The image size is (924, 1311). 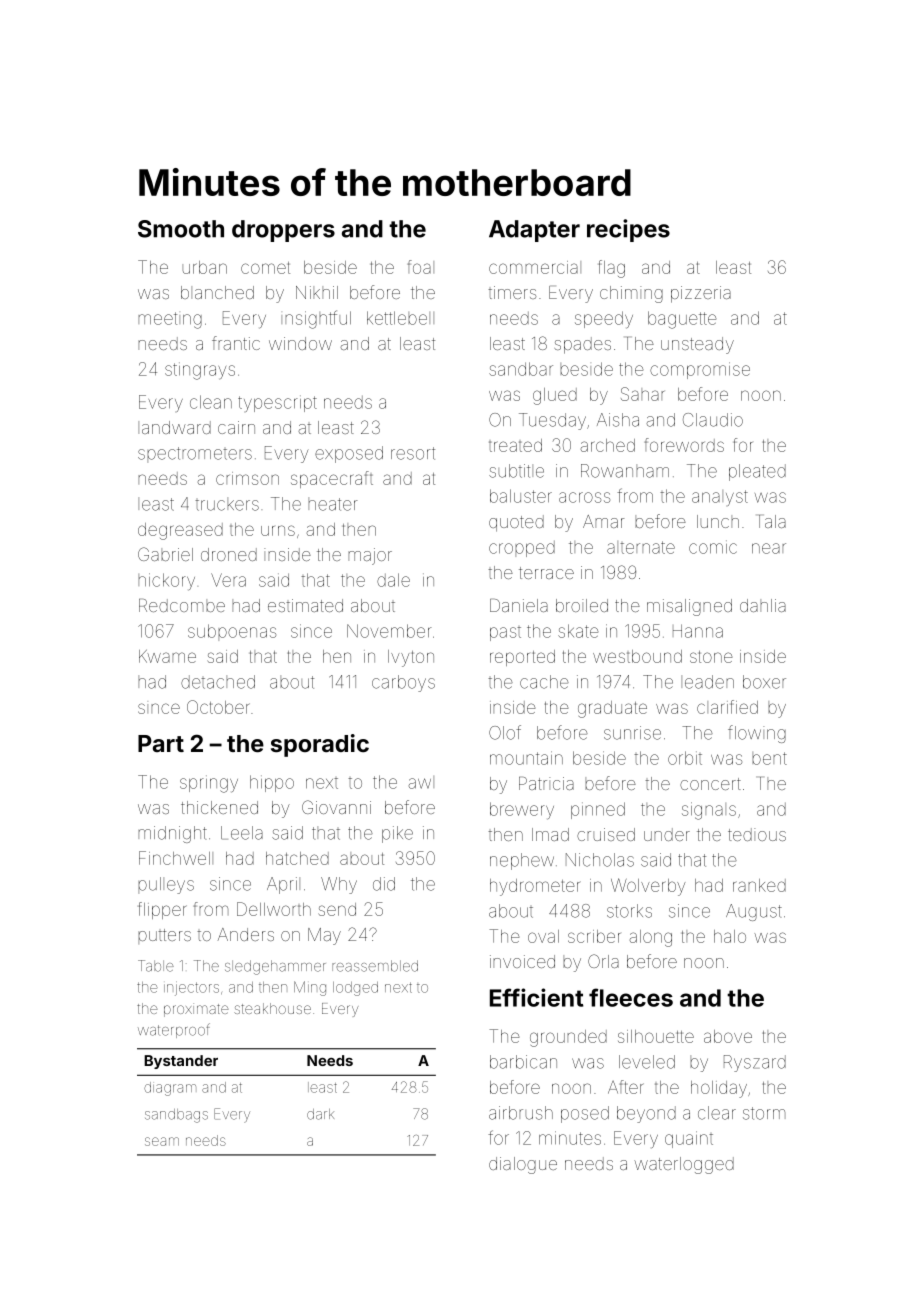 What do you see at coordinates (628, 230) in the screenshot?
I see `recipes` at bounding box center [628, 230].
